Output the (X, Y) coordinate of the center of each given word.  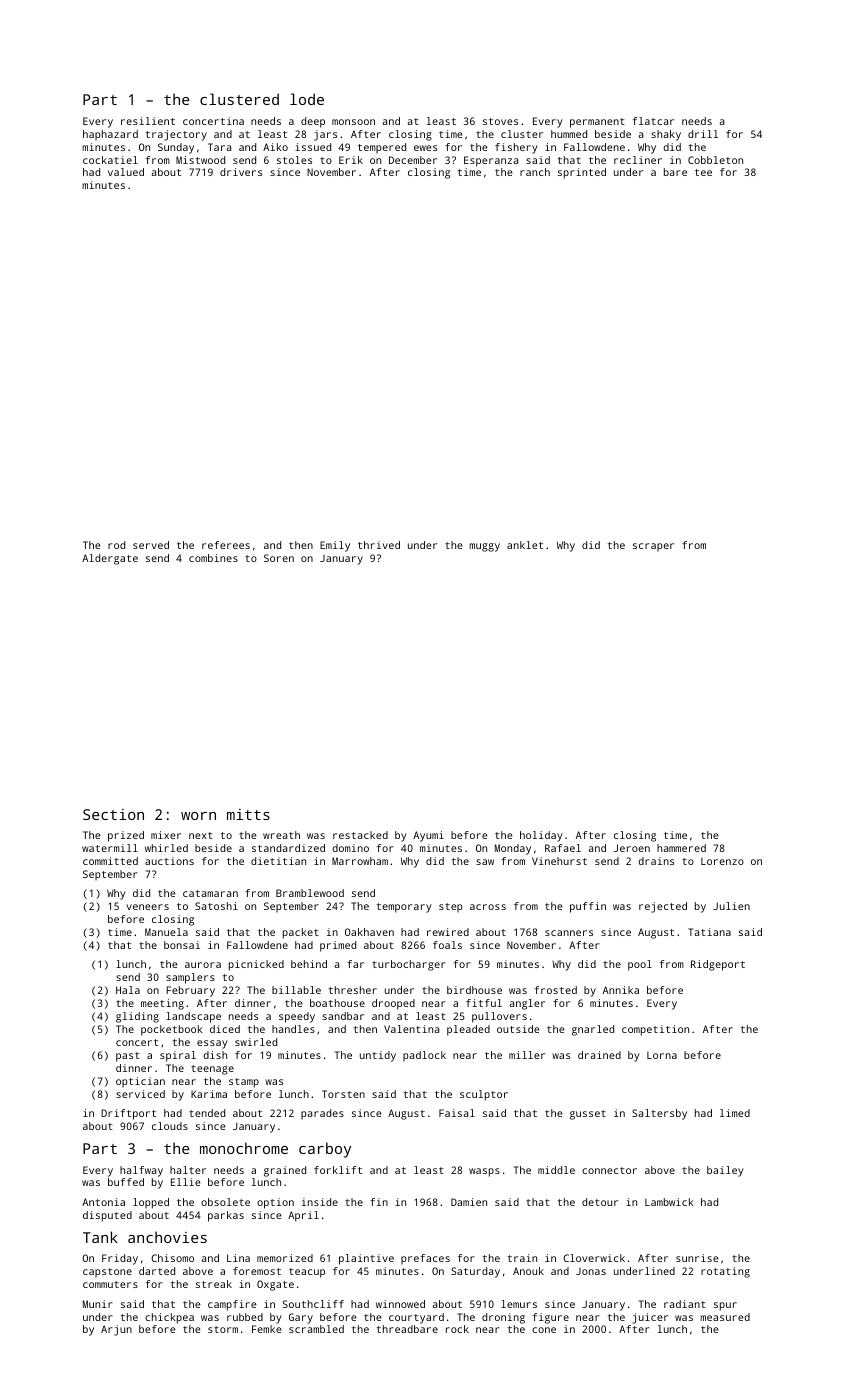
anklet (525, 545)
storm (223, 1329)
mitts (248, 814)
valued (126, 172)
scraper (653, 547)
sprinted (582, 173)
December (413, 160)
